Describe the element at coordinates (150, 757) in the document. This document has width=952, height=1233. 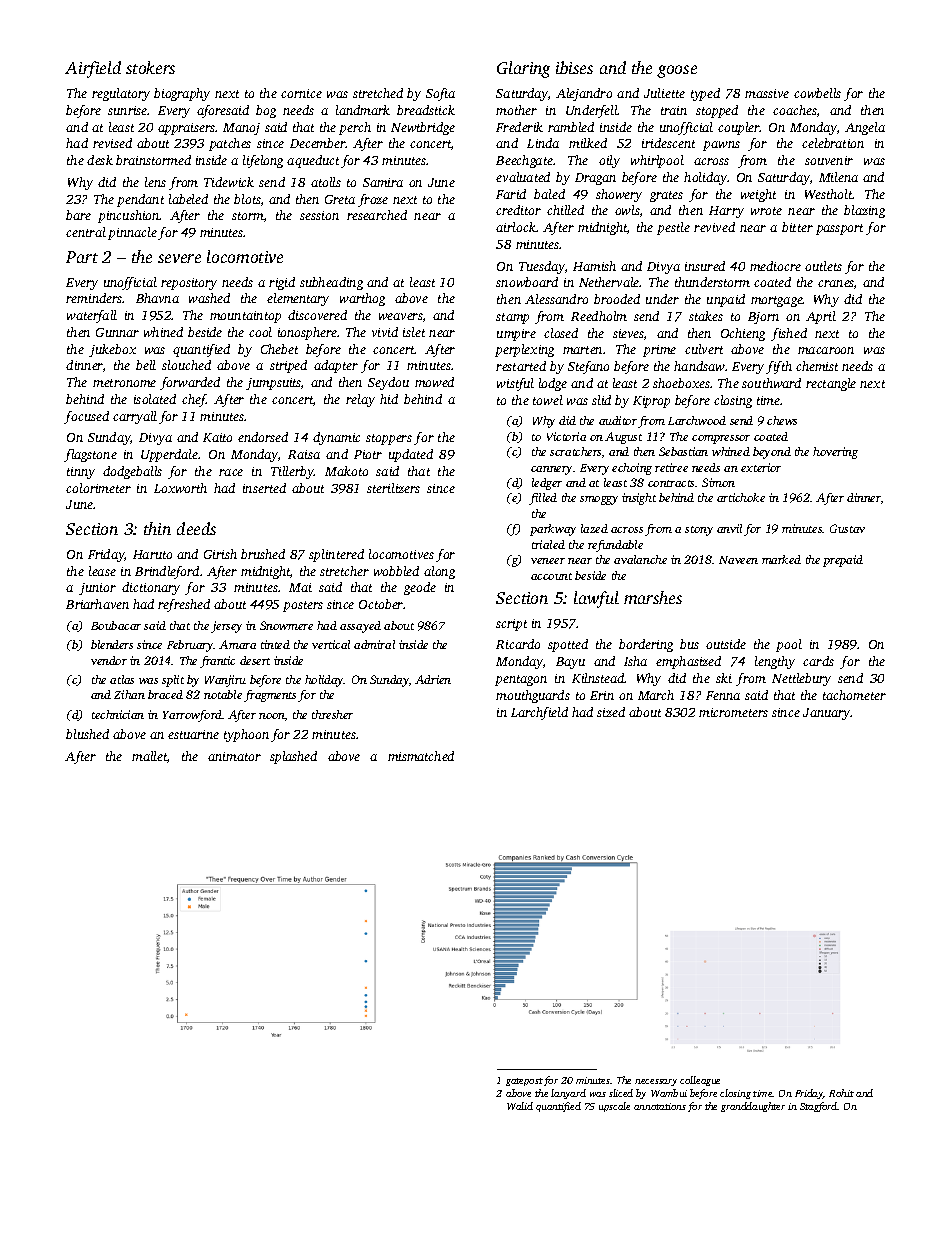
I see `mallet` at that location.
